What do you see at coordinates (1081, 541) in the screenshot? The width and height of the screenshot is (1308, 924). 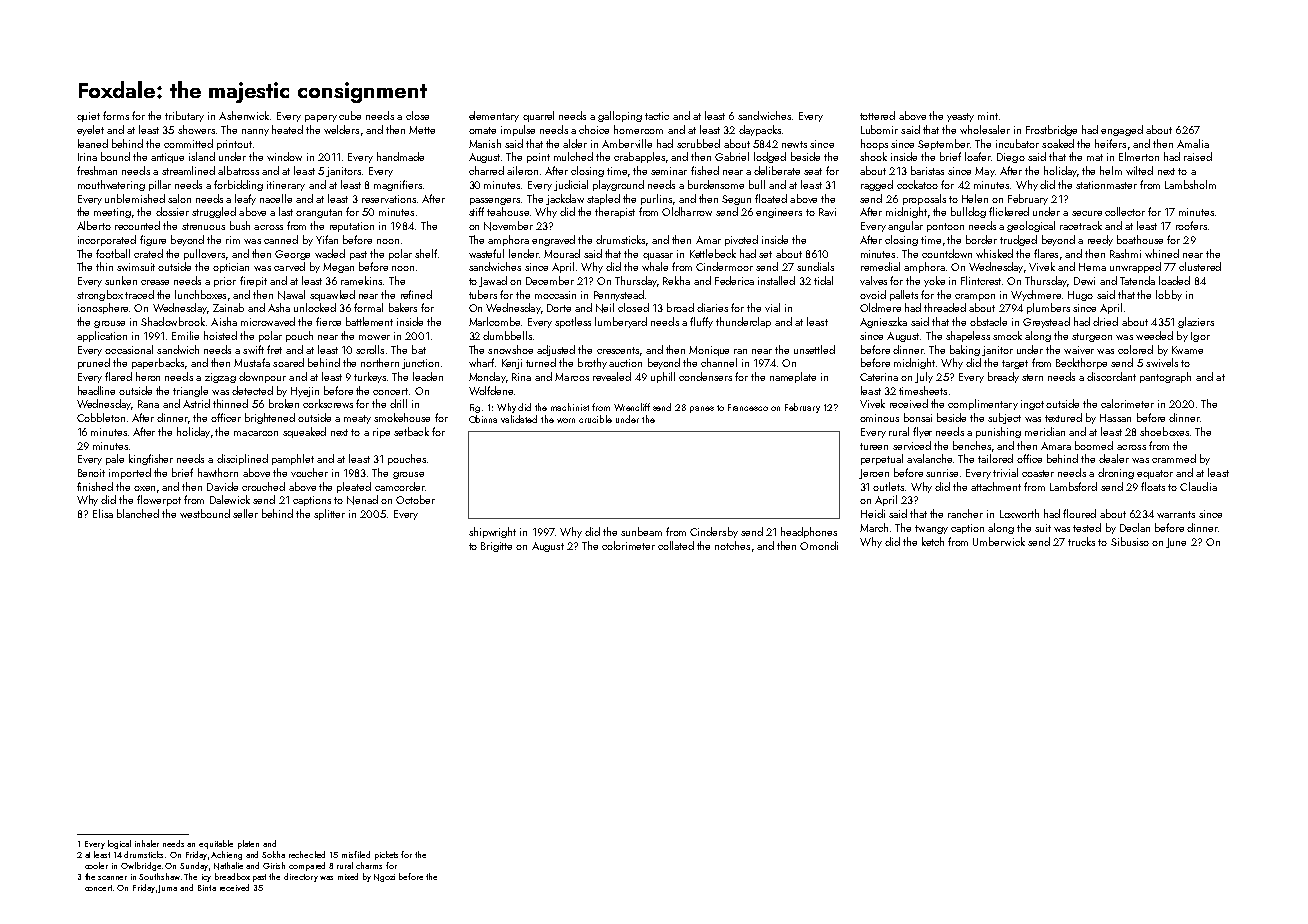 I see `trucks` at bounding box center [1081, 541].
